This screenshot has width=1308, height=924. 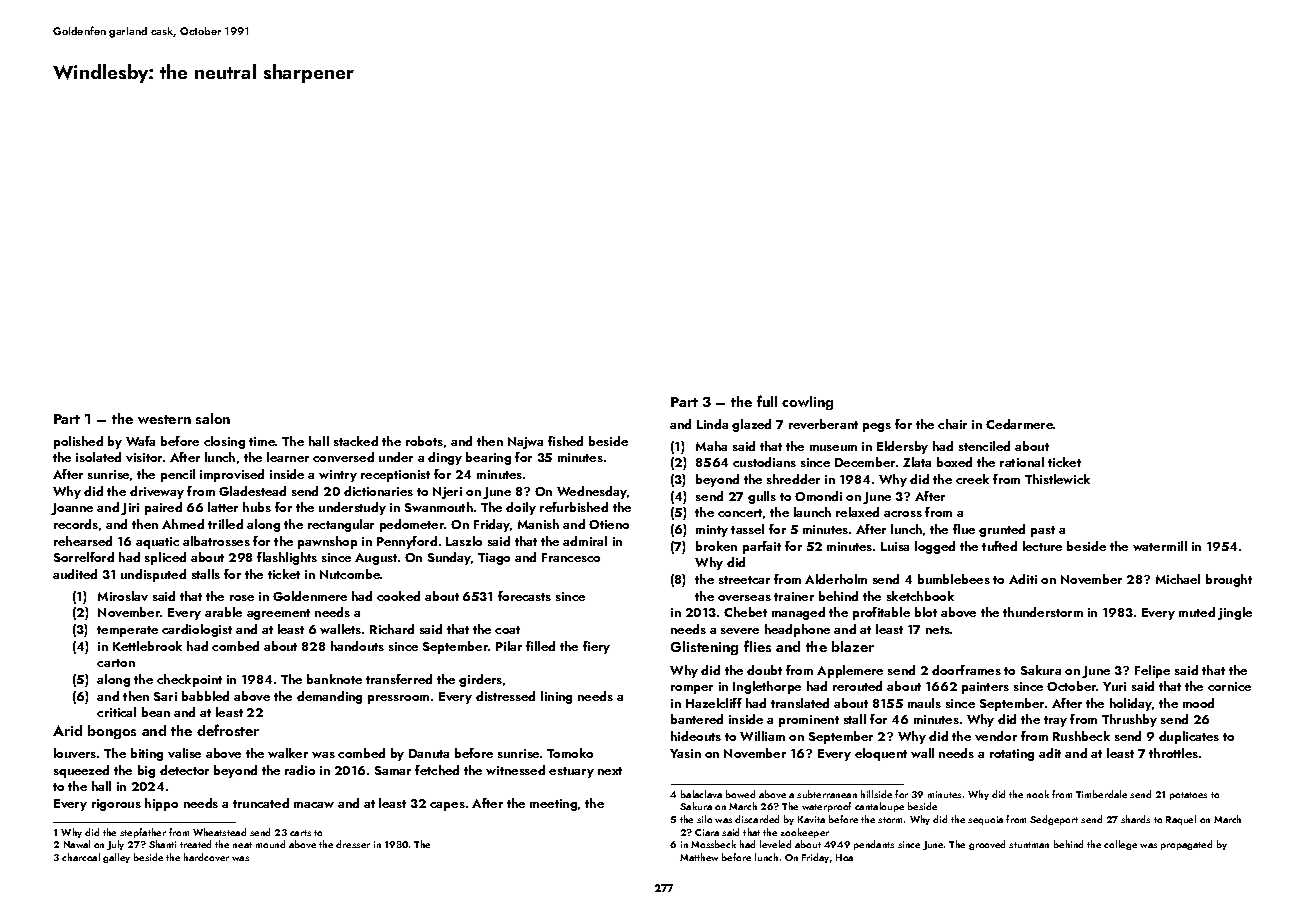 What do you see at coordinates (144, 457) in the screenshot?
I see `visitor` at bounding box center [144, 457].
